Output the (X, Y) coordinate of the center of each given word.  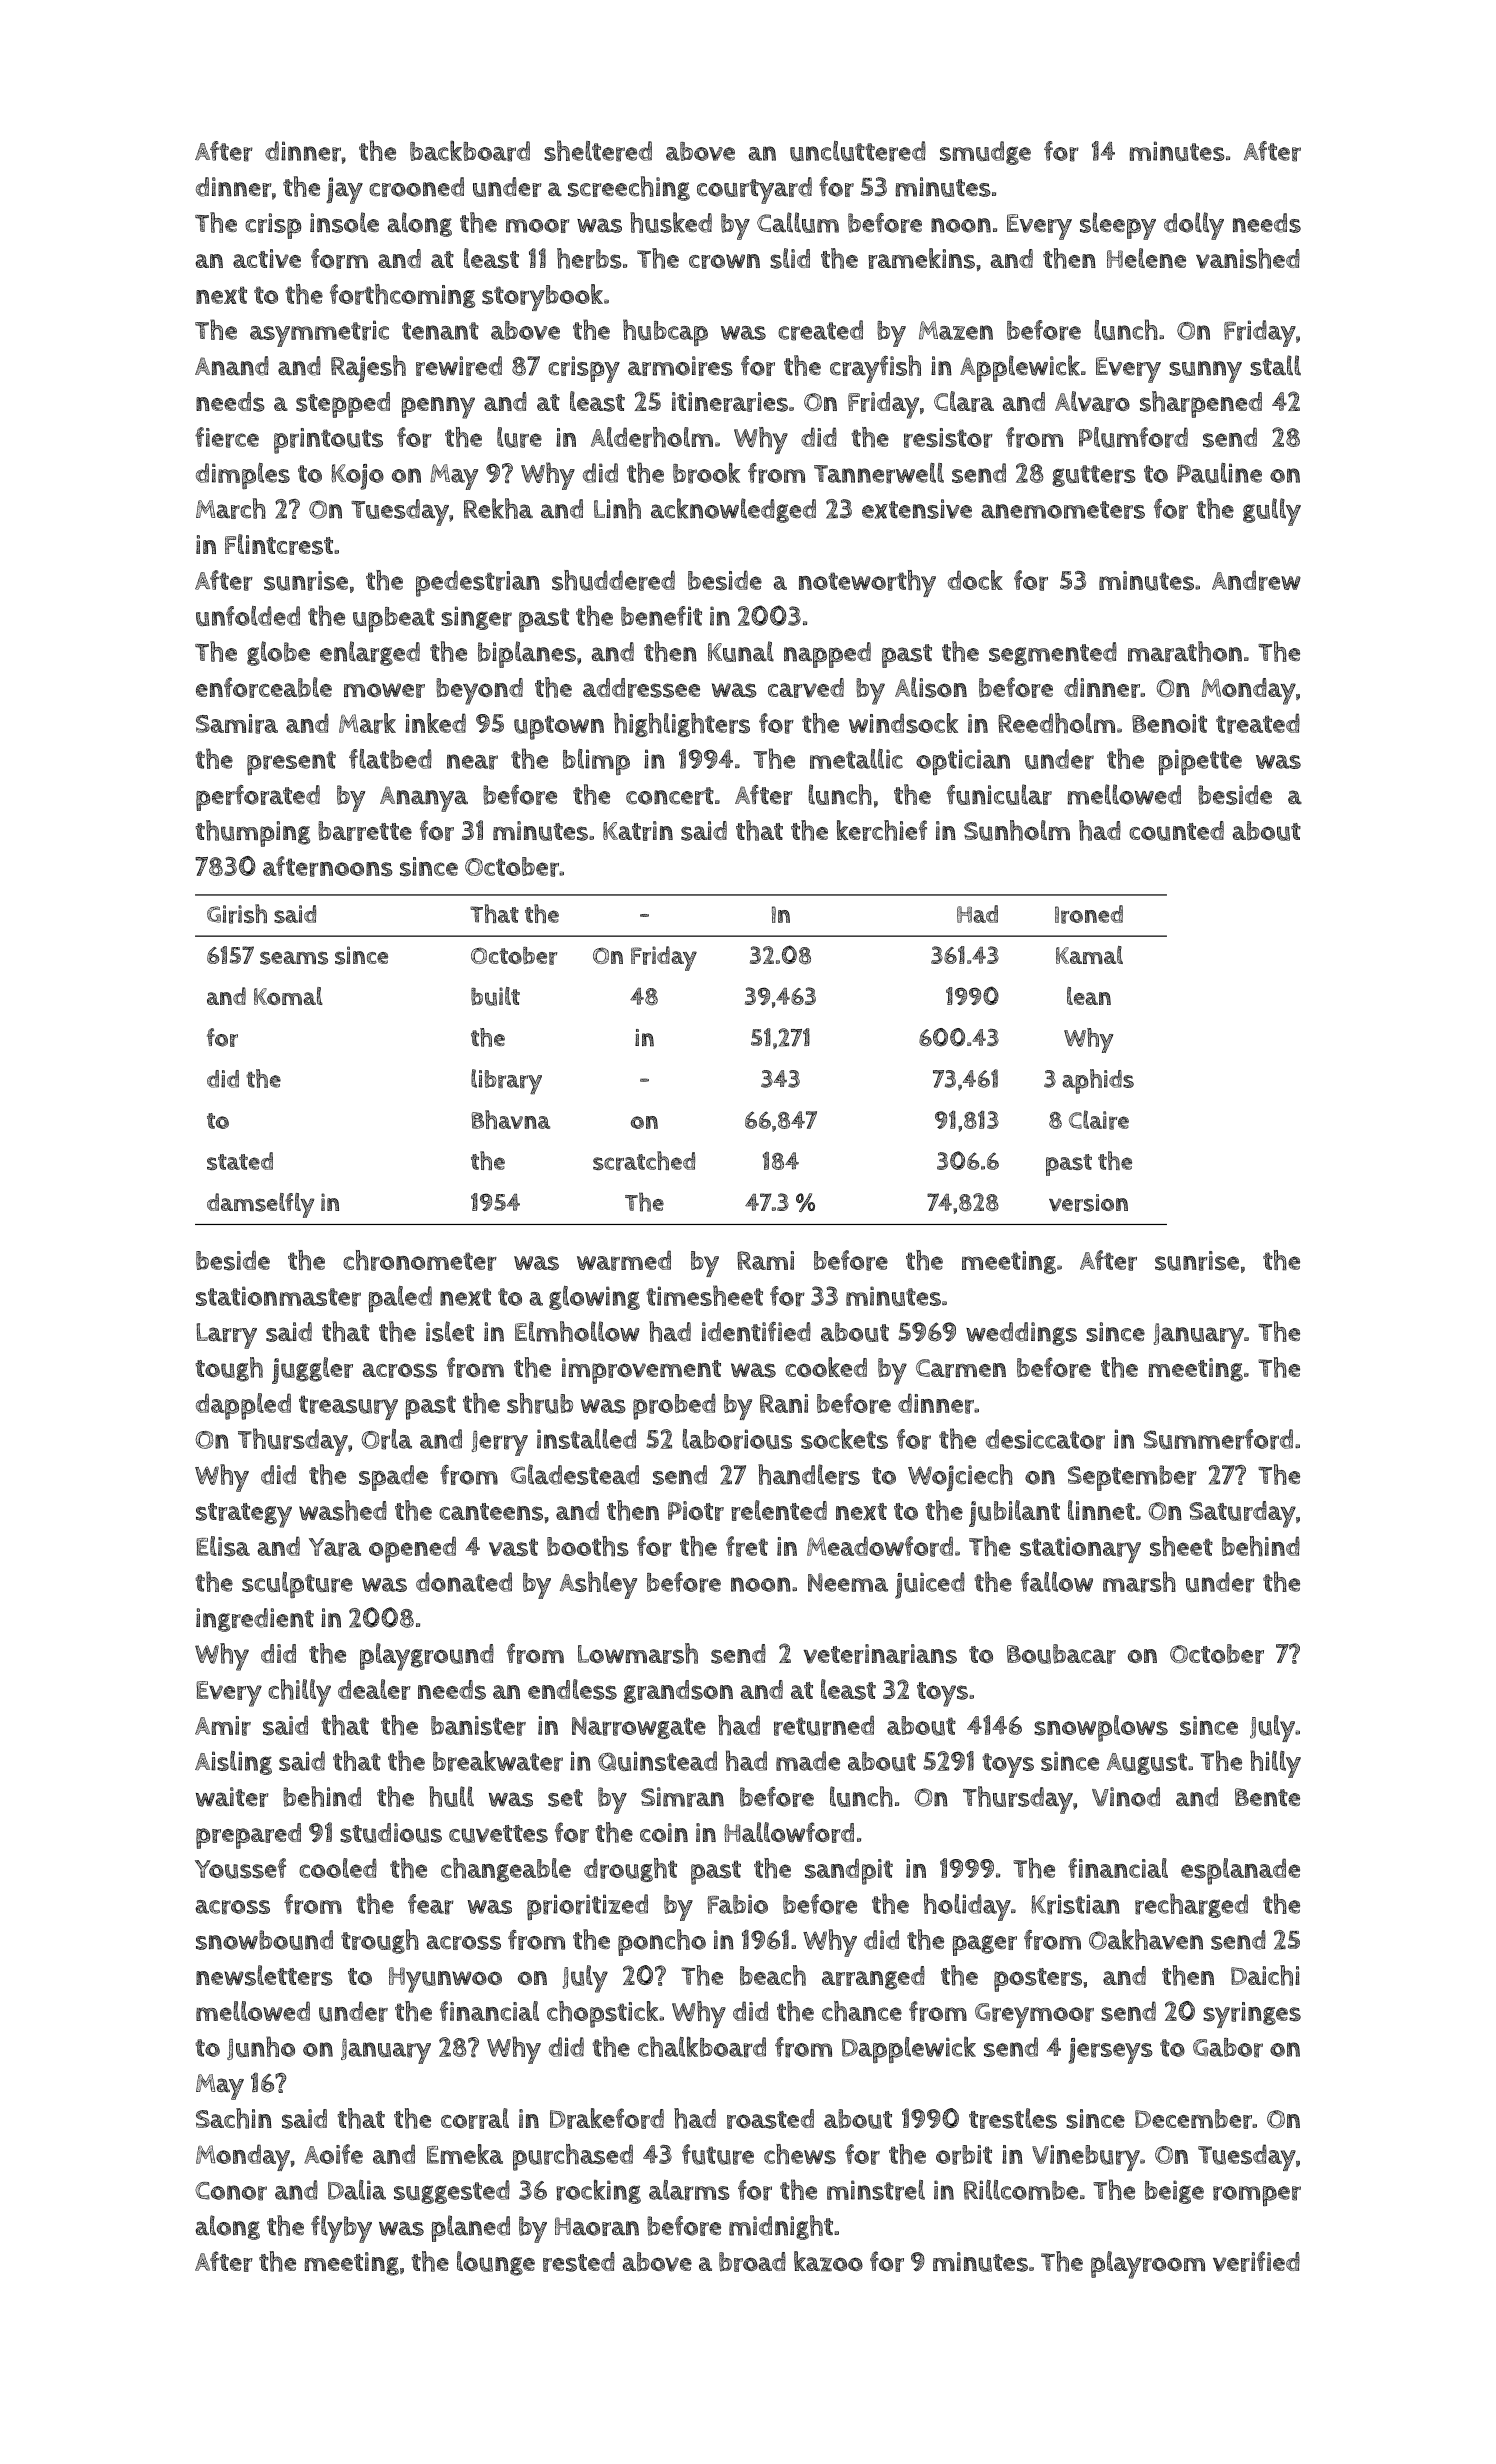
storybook (542, 297)
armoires (680, 366)
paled (400, 1299)
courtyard (754, 190)
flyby (341, 2229)
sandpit (849, 1871)
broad (752, 2262)
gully (1272, 512)
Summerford (1218, 1439)
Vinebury (1086, 2158)
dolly (1194, 226)
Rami (765, 1260)
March (231, 508)
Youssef (240, 1868)
